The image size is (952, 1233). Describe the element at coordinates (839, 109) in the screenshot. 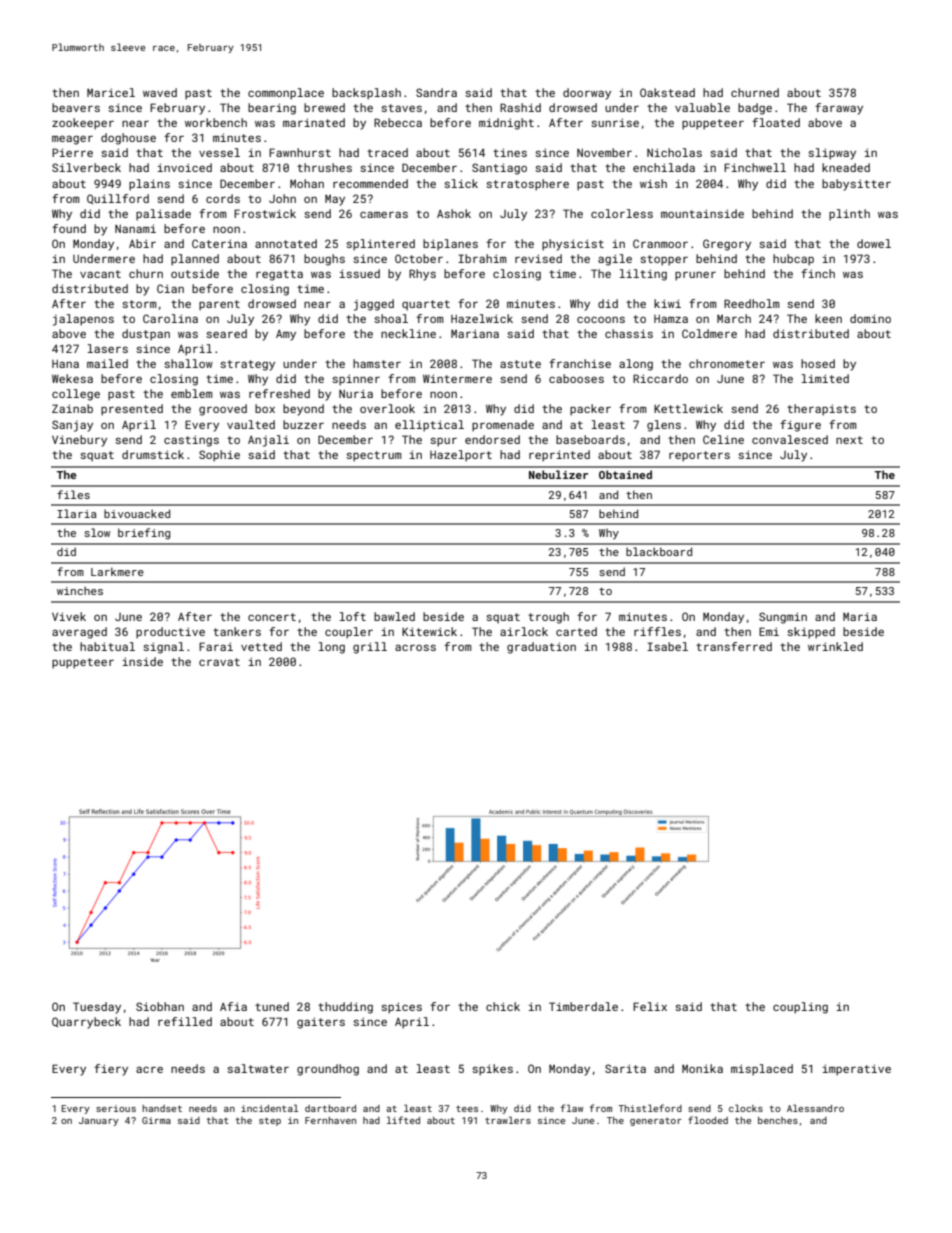

I see `faraway` at that location.
